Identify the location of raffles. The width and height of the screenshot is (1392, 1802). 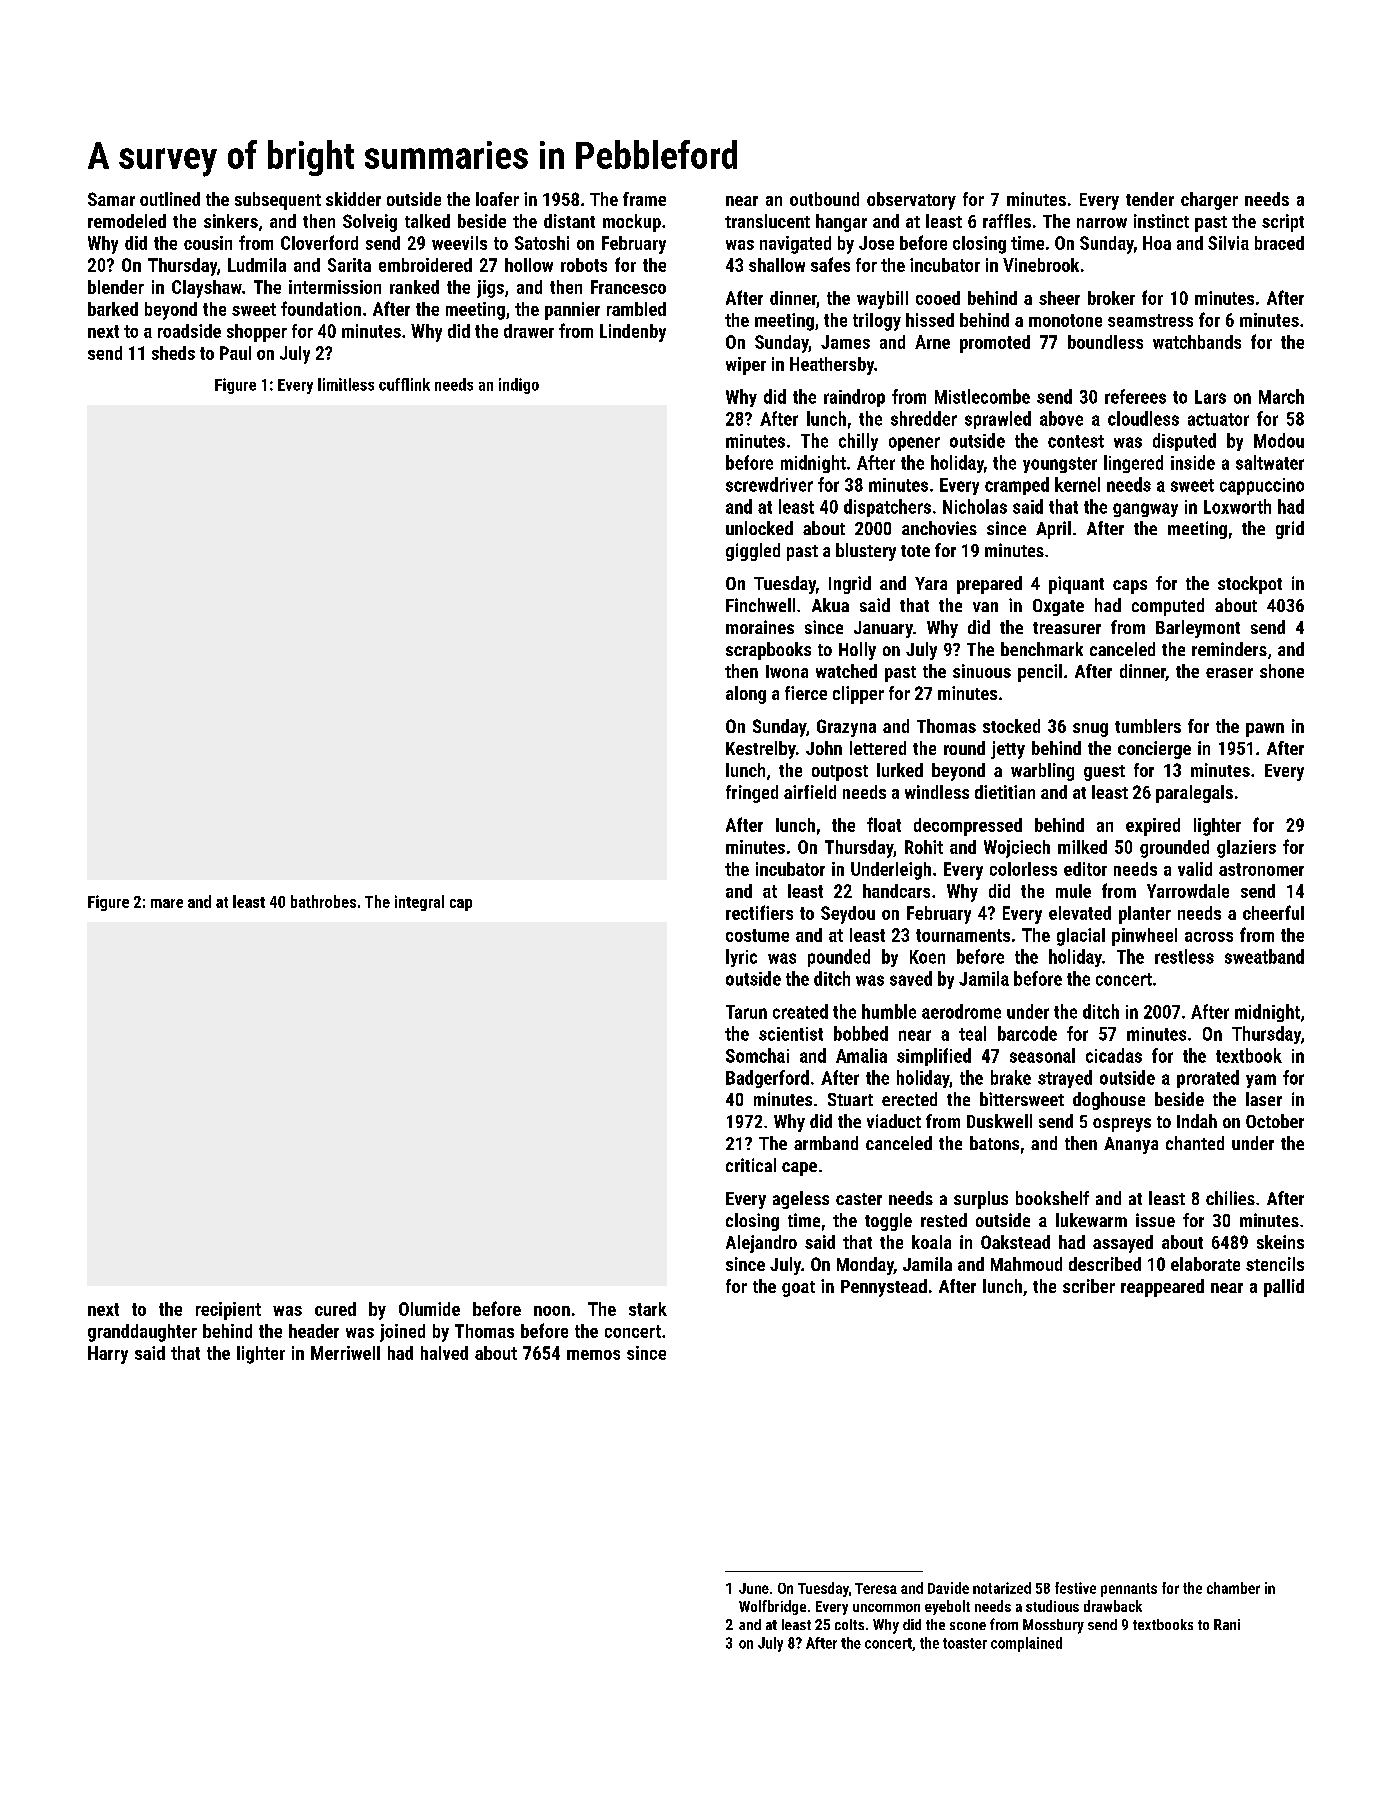
(1007, 221).
